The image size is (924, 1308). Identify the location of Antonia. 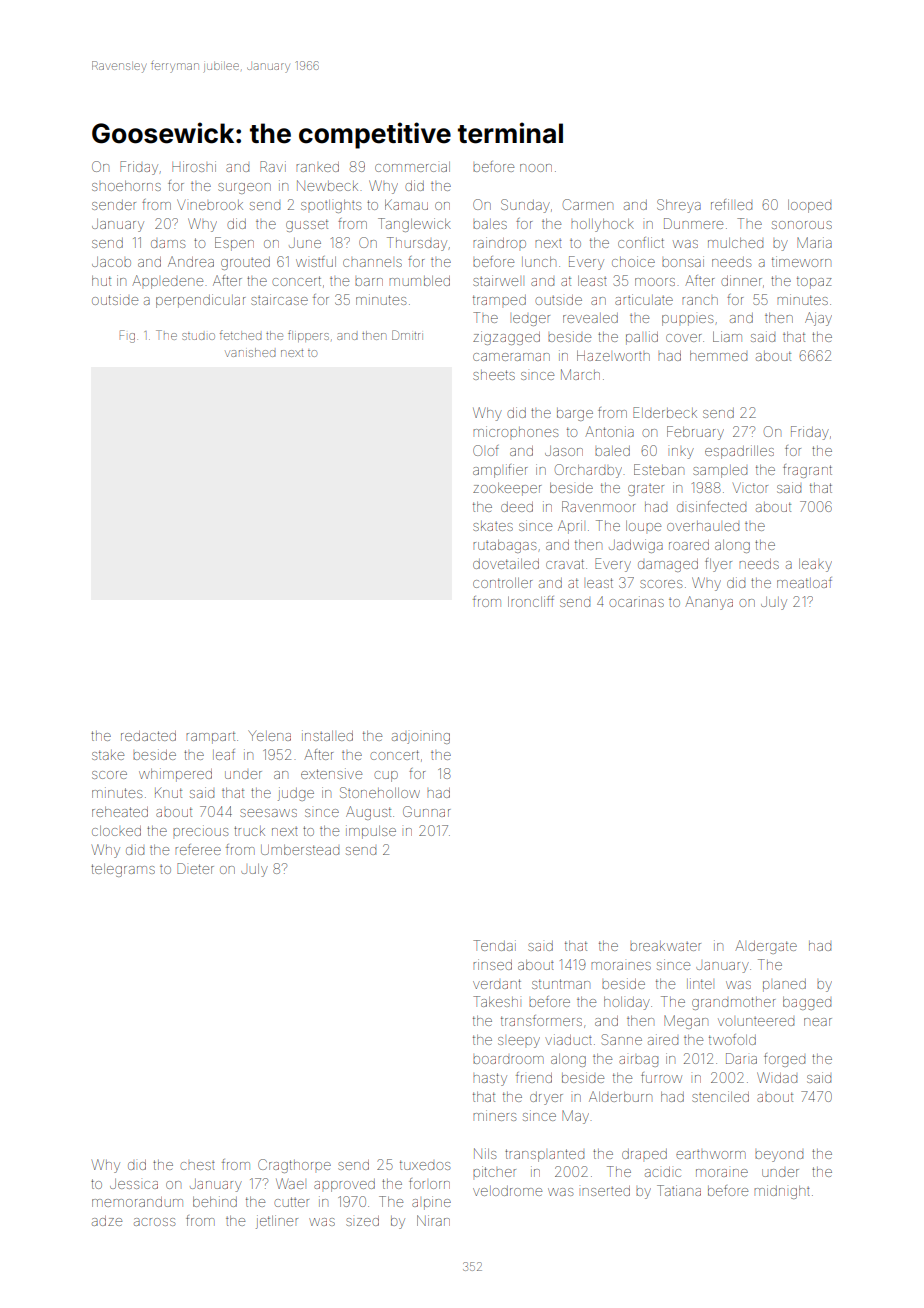
(609, 431).
